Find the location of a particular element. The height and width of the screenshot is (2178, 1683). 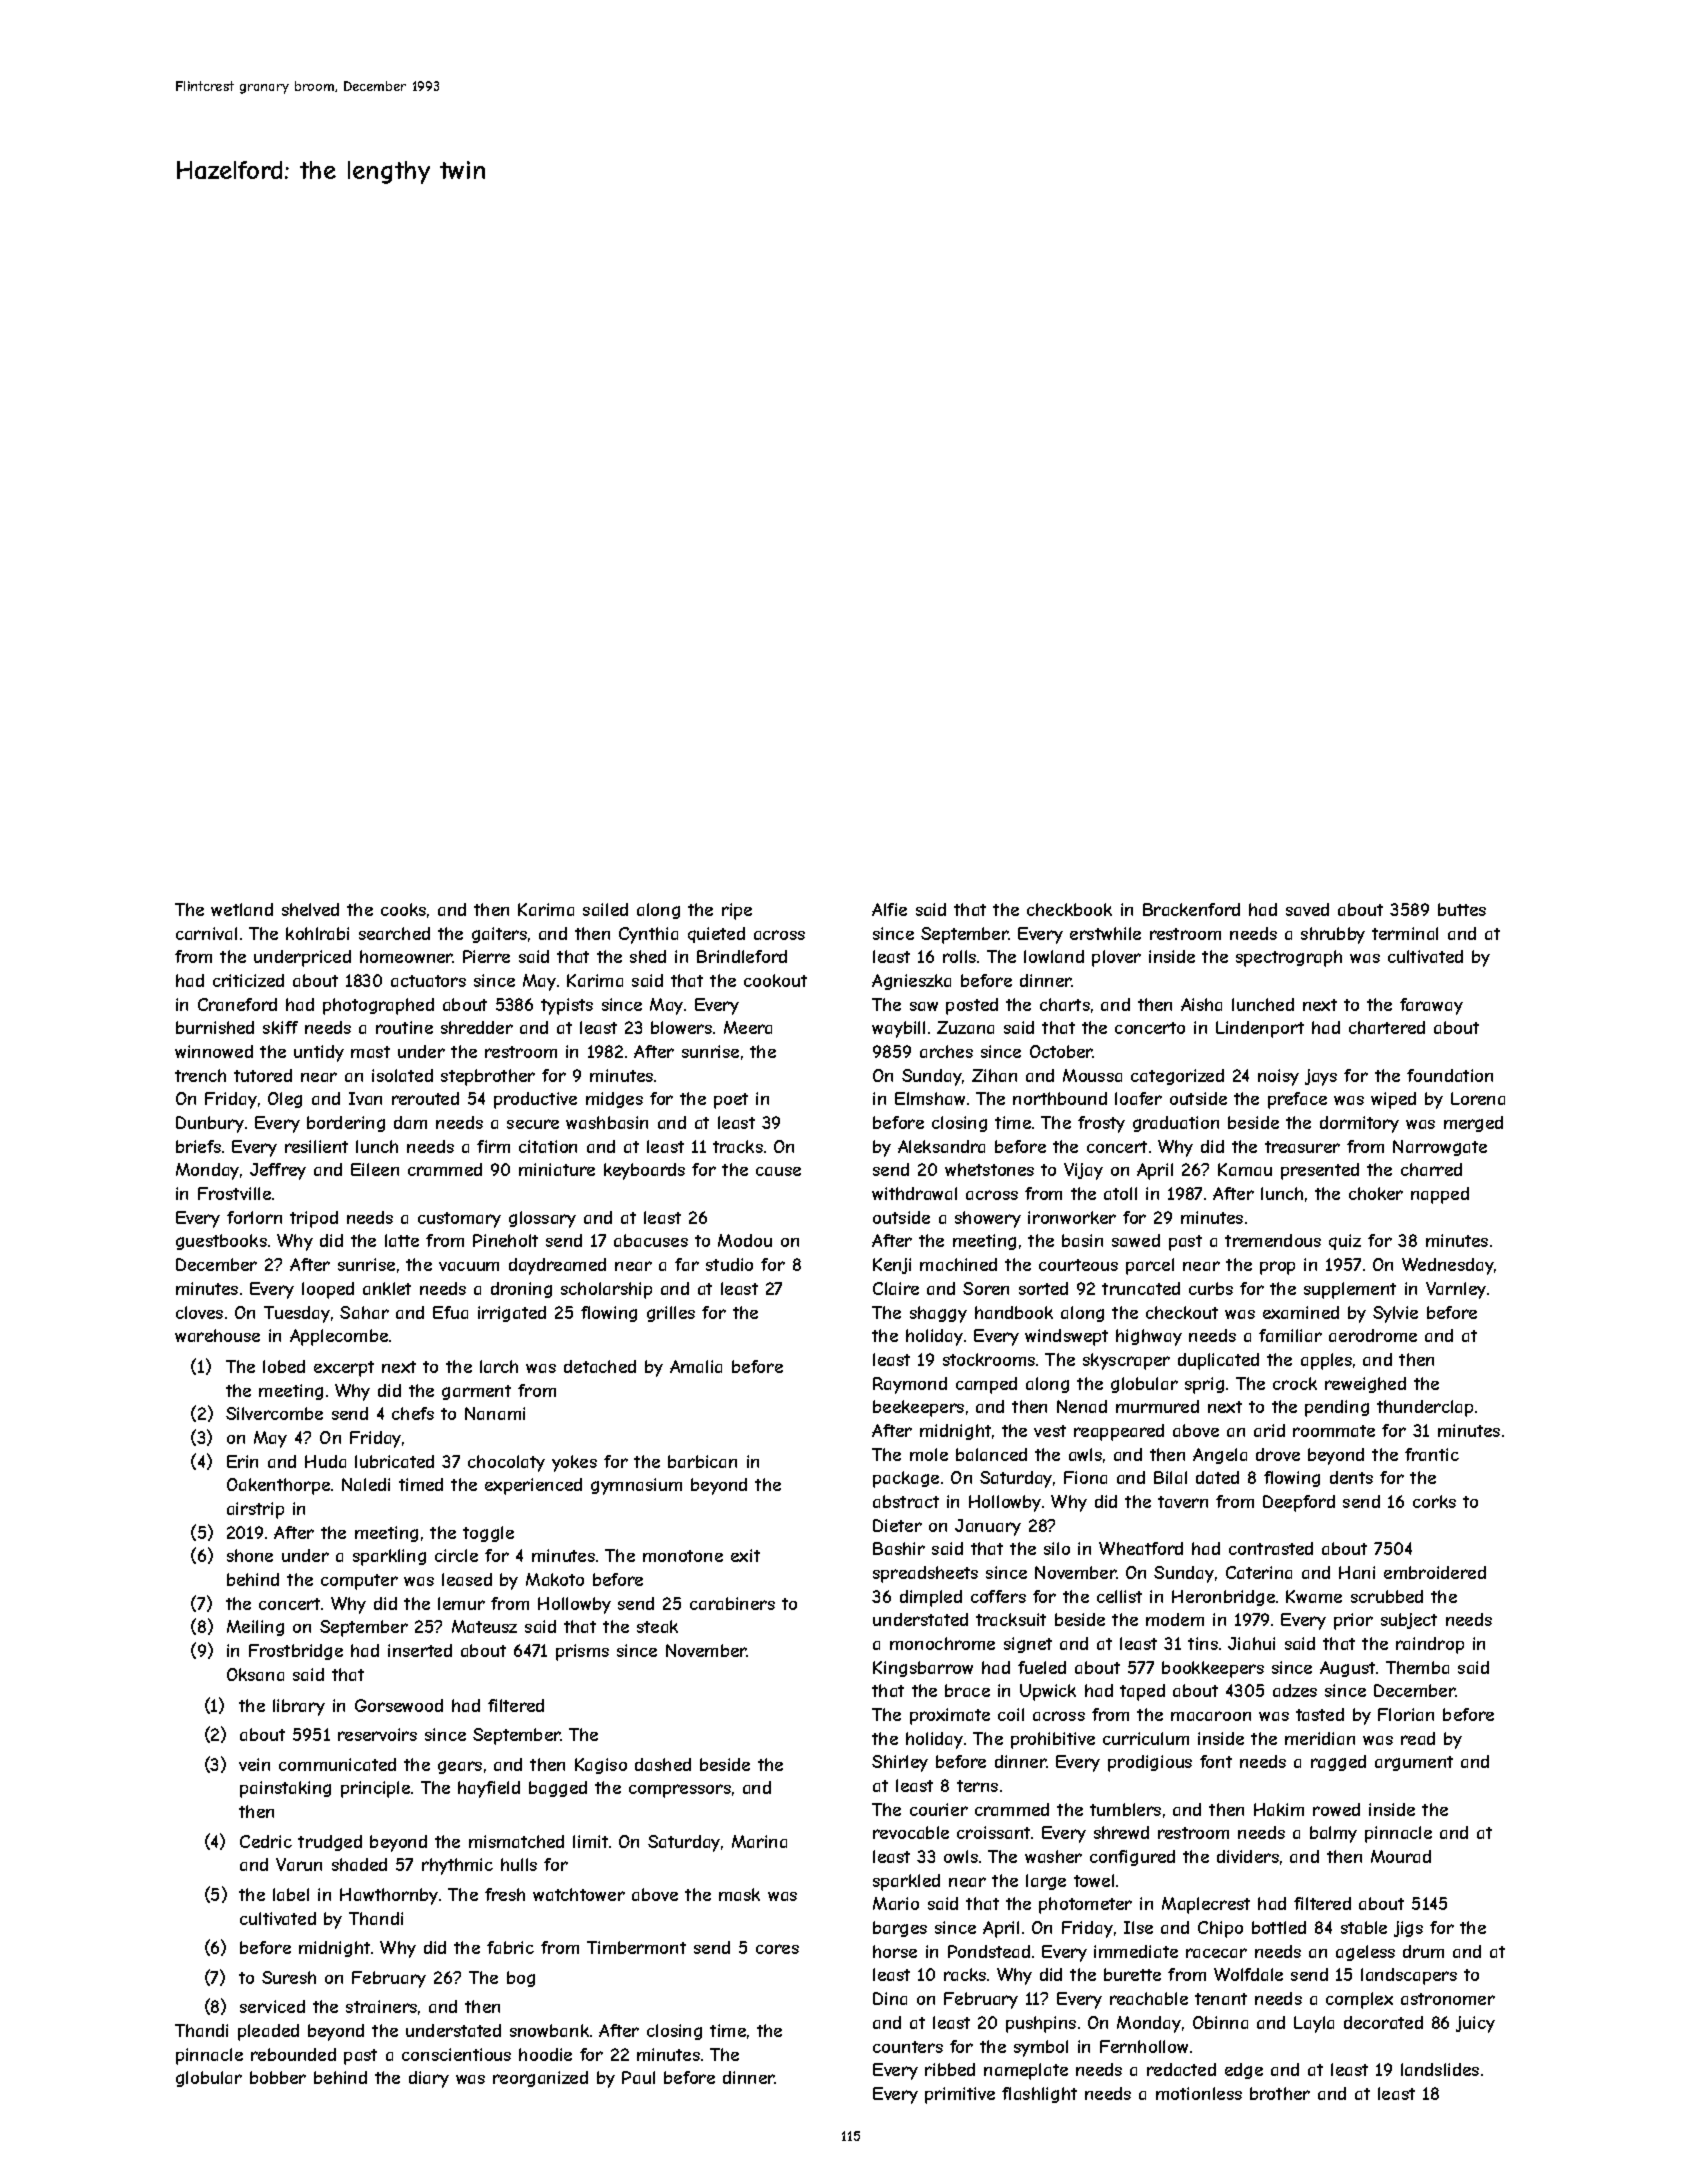

motionless is located at coordinates (1199, 2093).
